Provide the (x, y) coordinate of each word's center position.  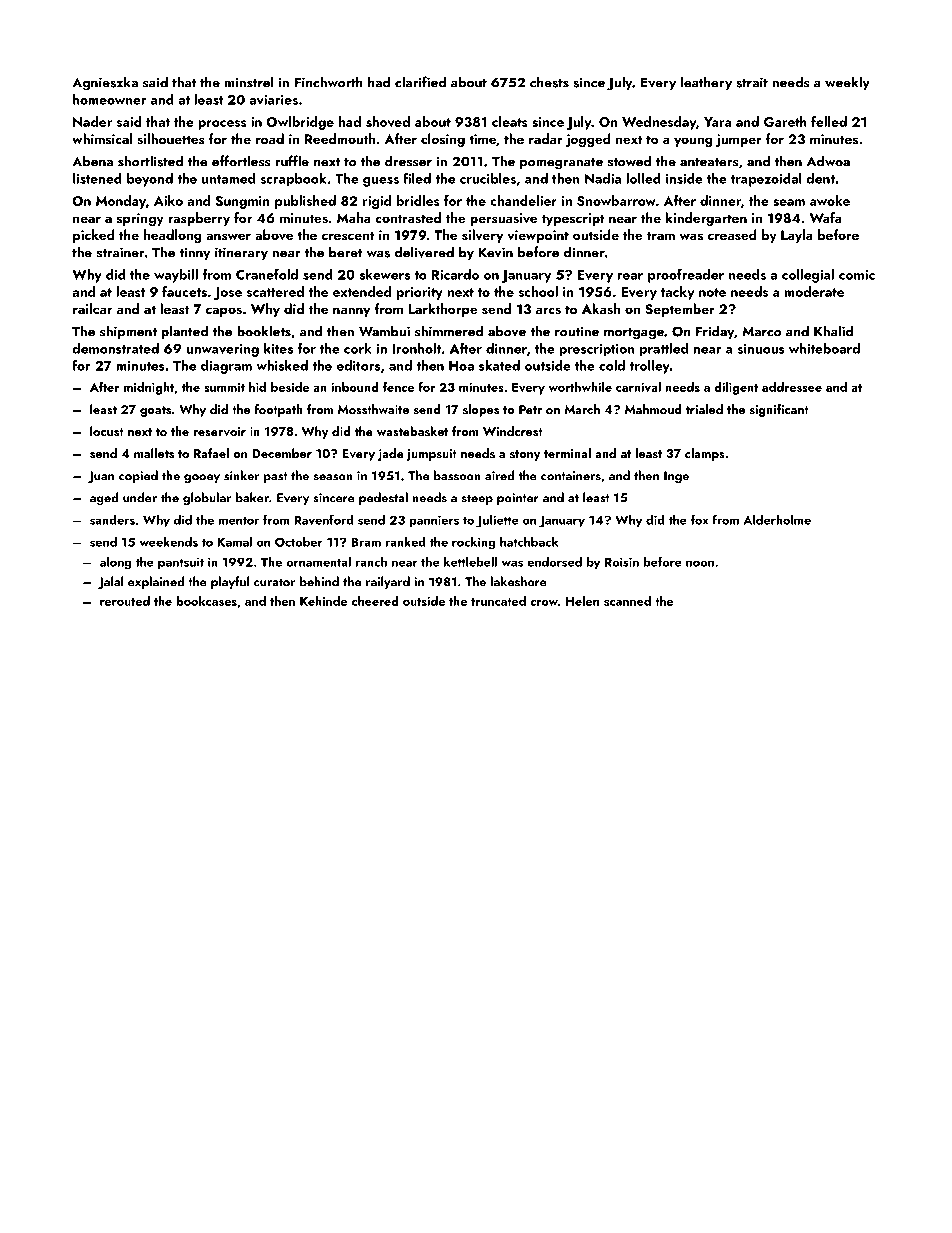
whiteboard (824, 348)
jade (391, 454)
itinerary (241, 253)
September (680, 310)
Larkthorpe (443, 310)
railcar (92, 308)
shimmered (449, 331)
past (276, 477)
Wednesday (659, 123)
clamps (705, 454)
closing (443, 140)
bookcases (206, 601)
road (270, 138)
